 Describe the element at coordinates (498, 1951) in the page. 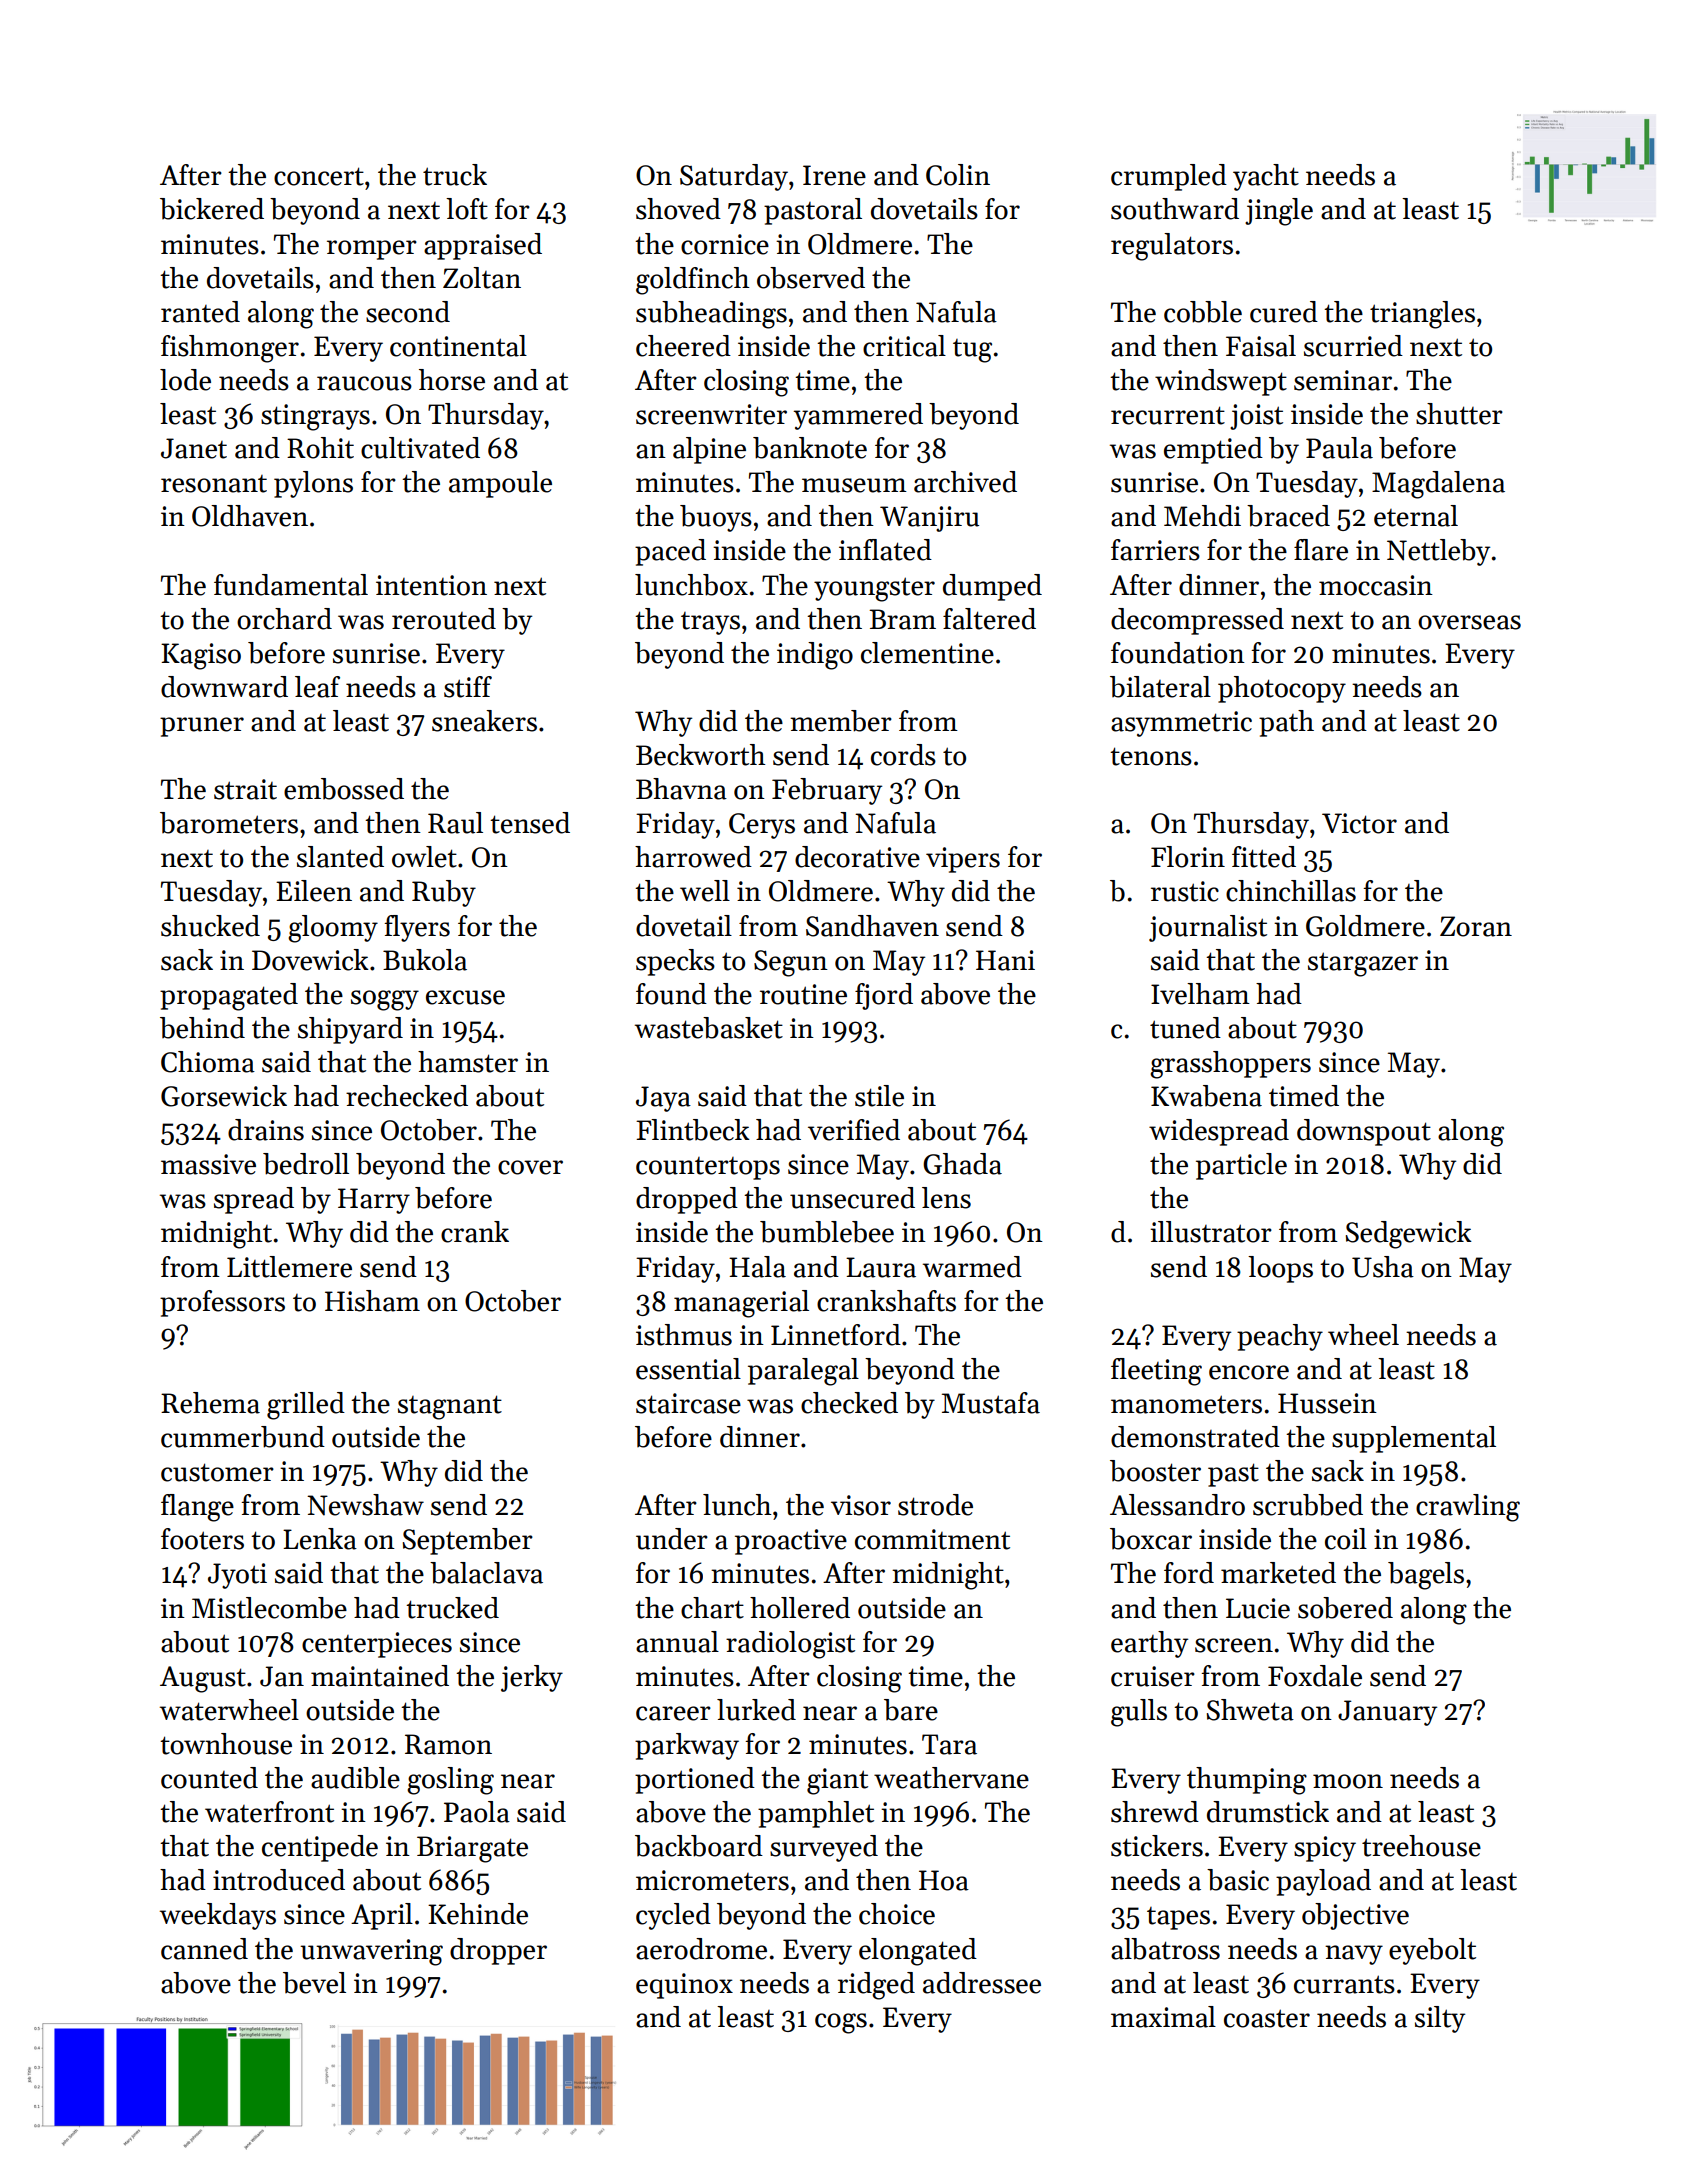

I see `dropper` at that location.
